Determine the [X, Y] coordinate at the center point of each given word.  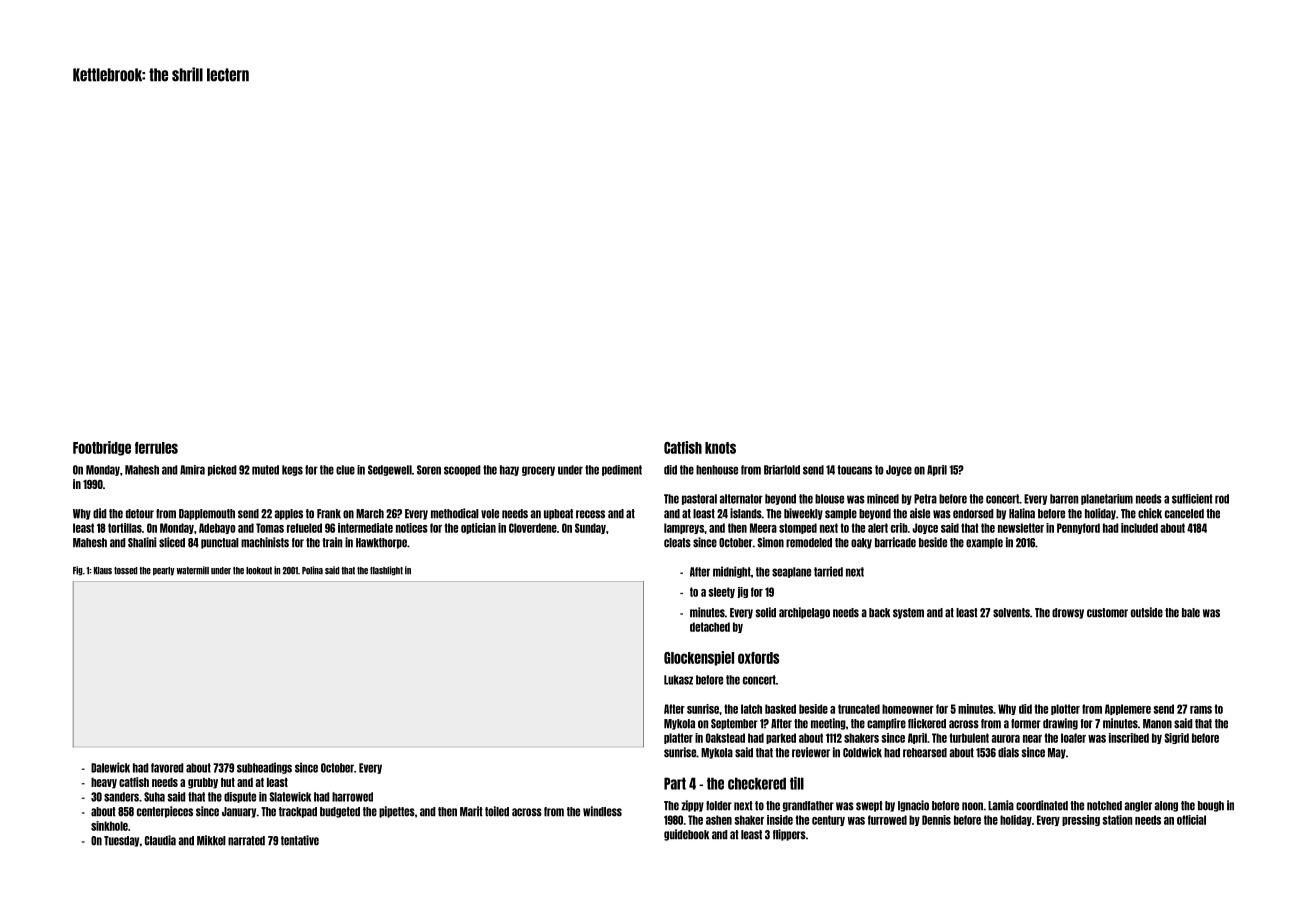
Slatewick [290, 797]
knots [720, 448]
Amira [192, 470]
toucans [854, 470]
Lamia [1001, 805]
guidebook [686, 835]
